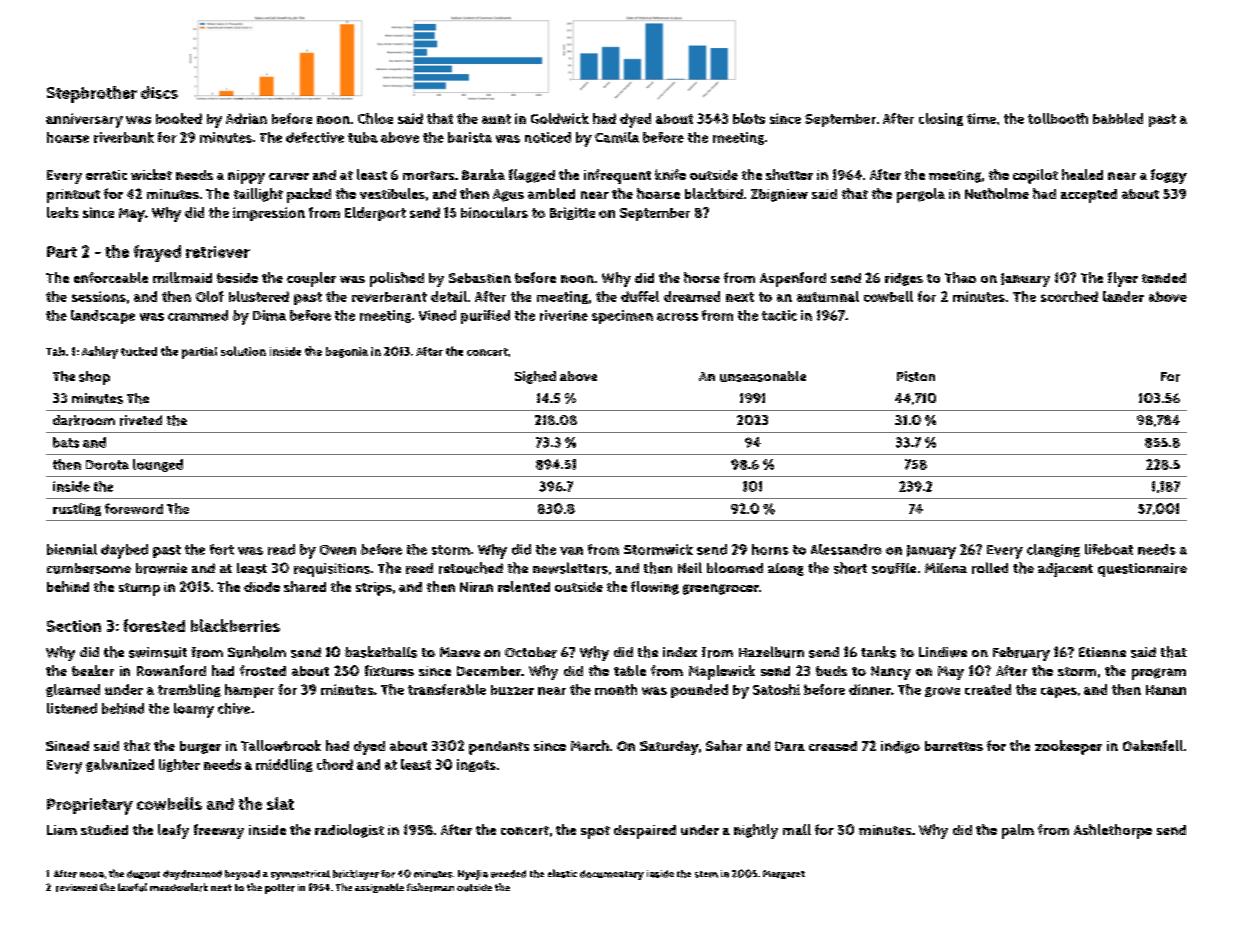 The image size is (1233, 952). I want to click on radiologist, so click(349, 831).
